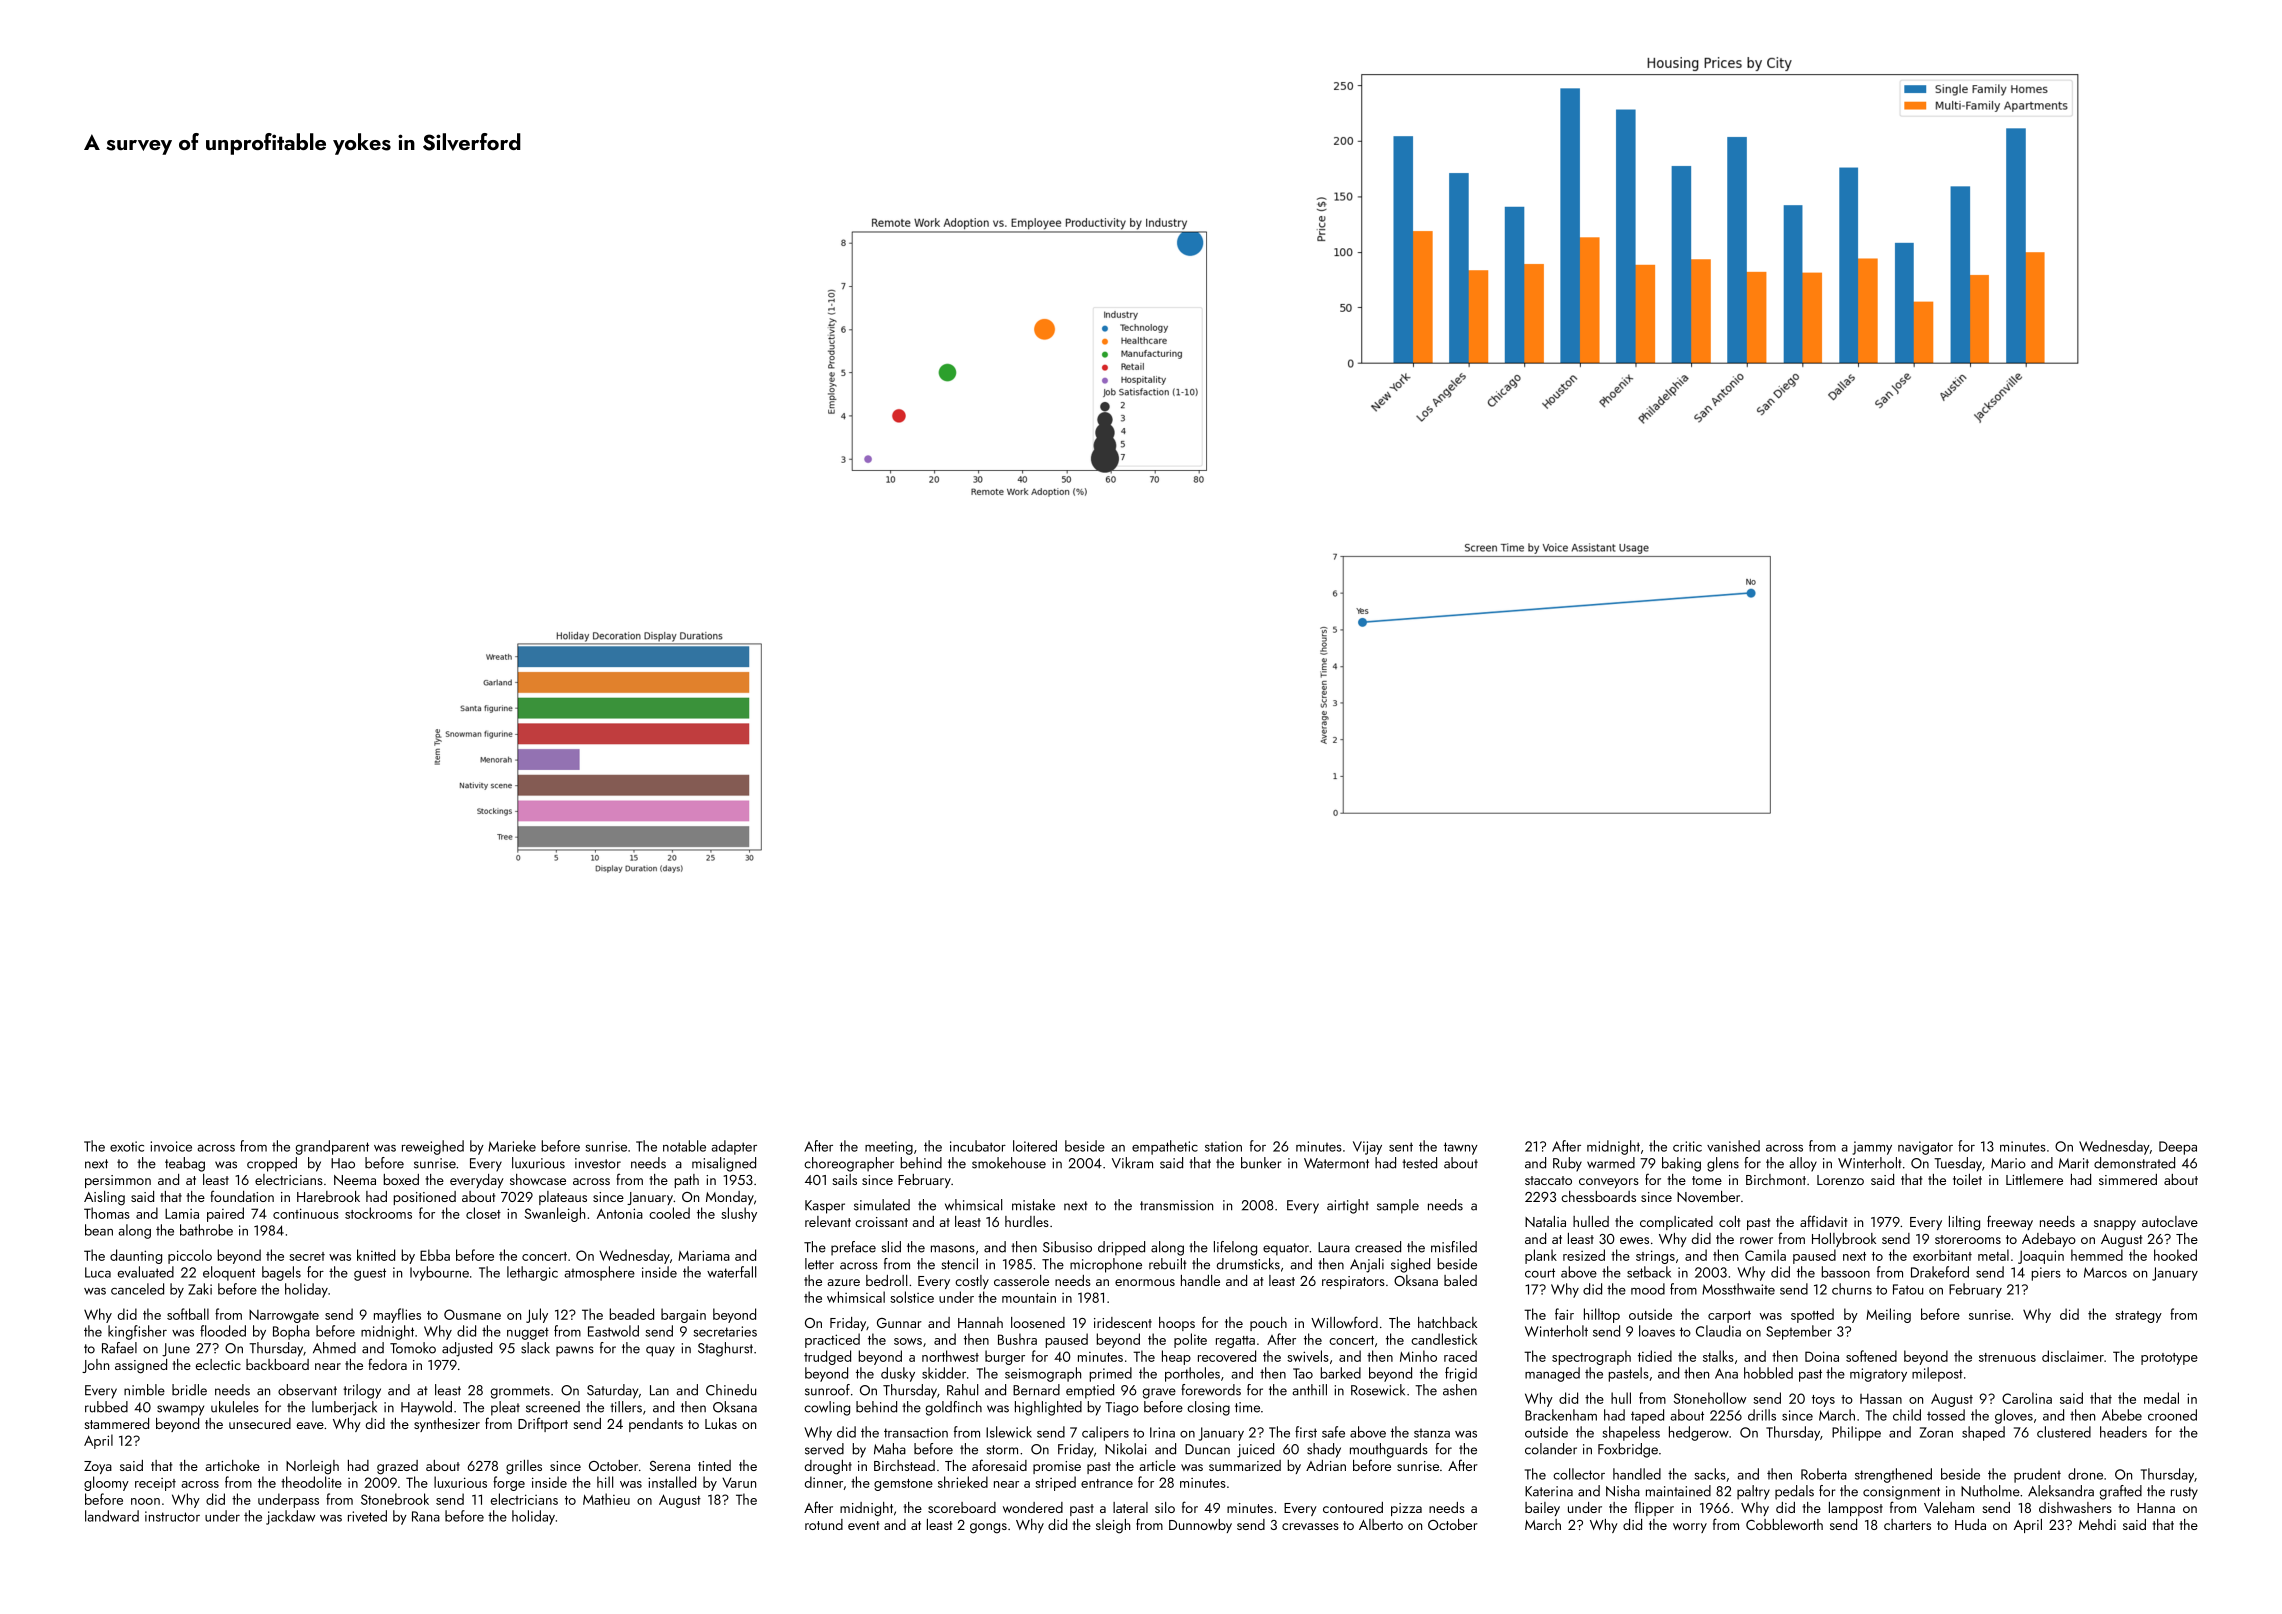  Describe the element at coordinates (99, 1230) in the image. I see `bean` at that location.
